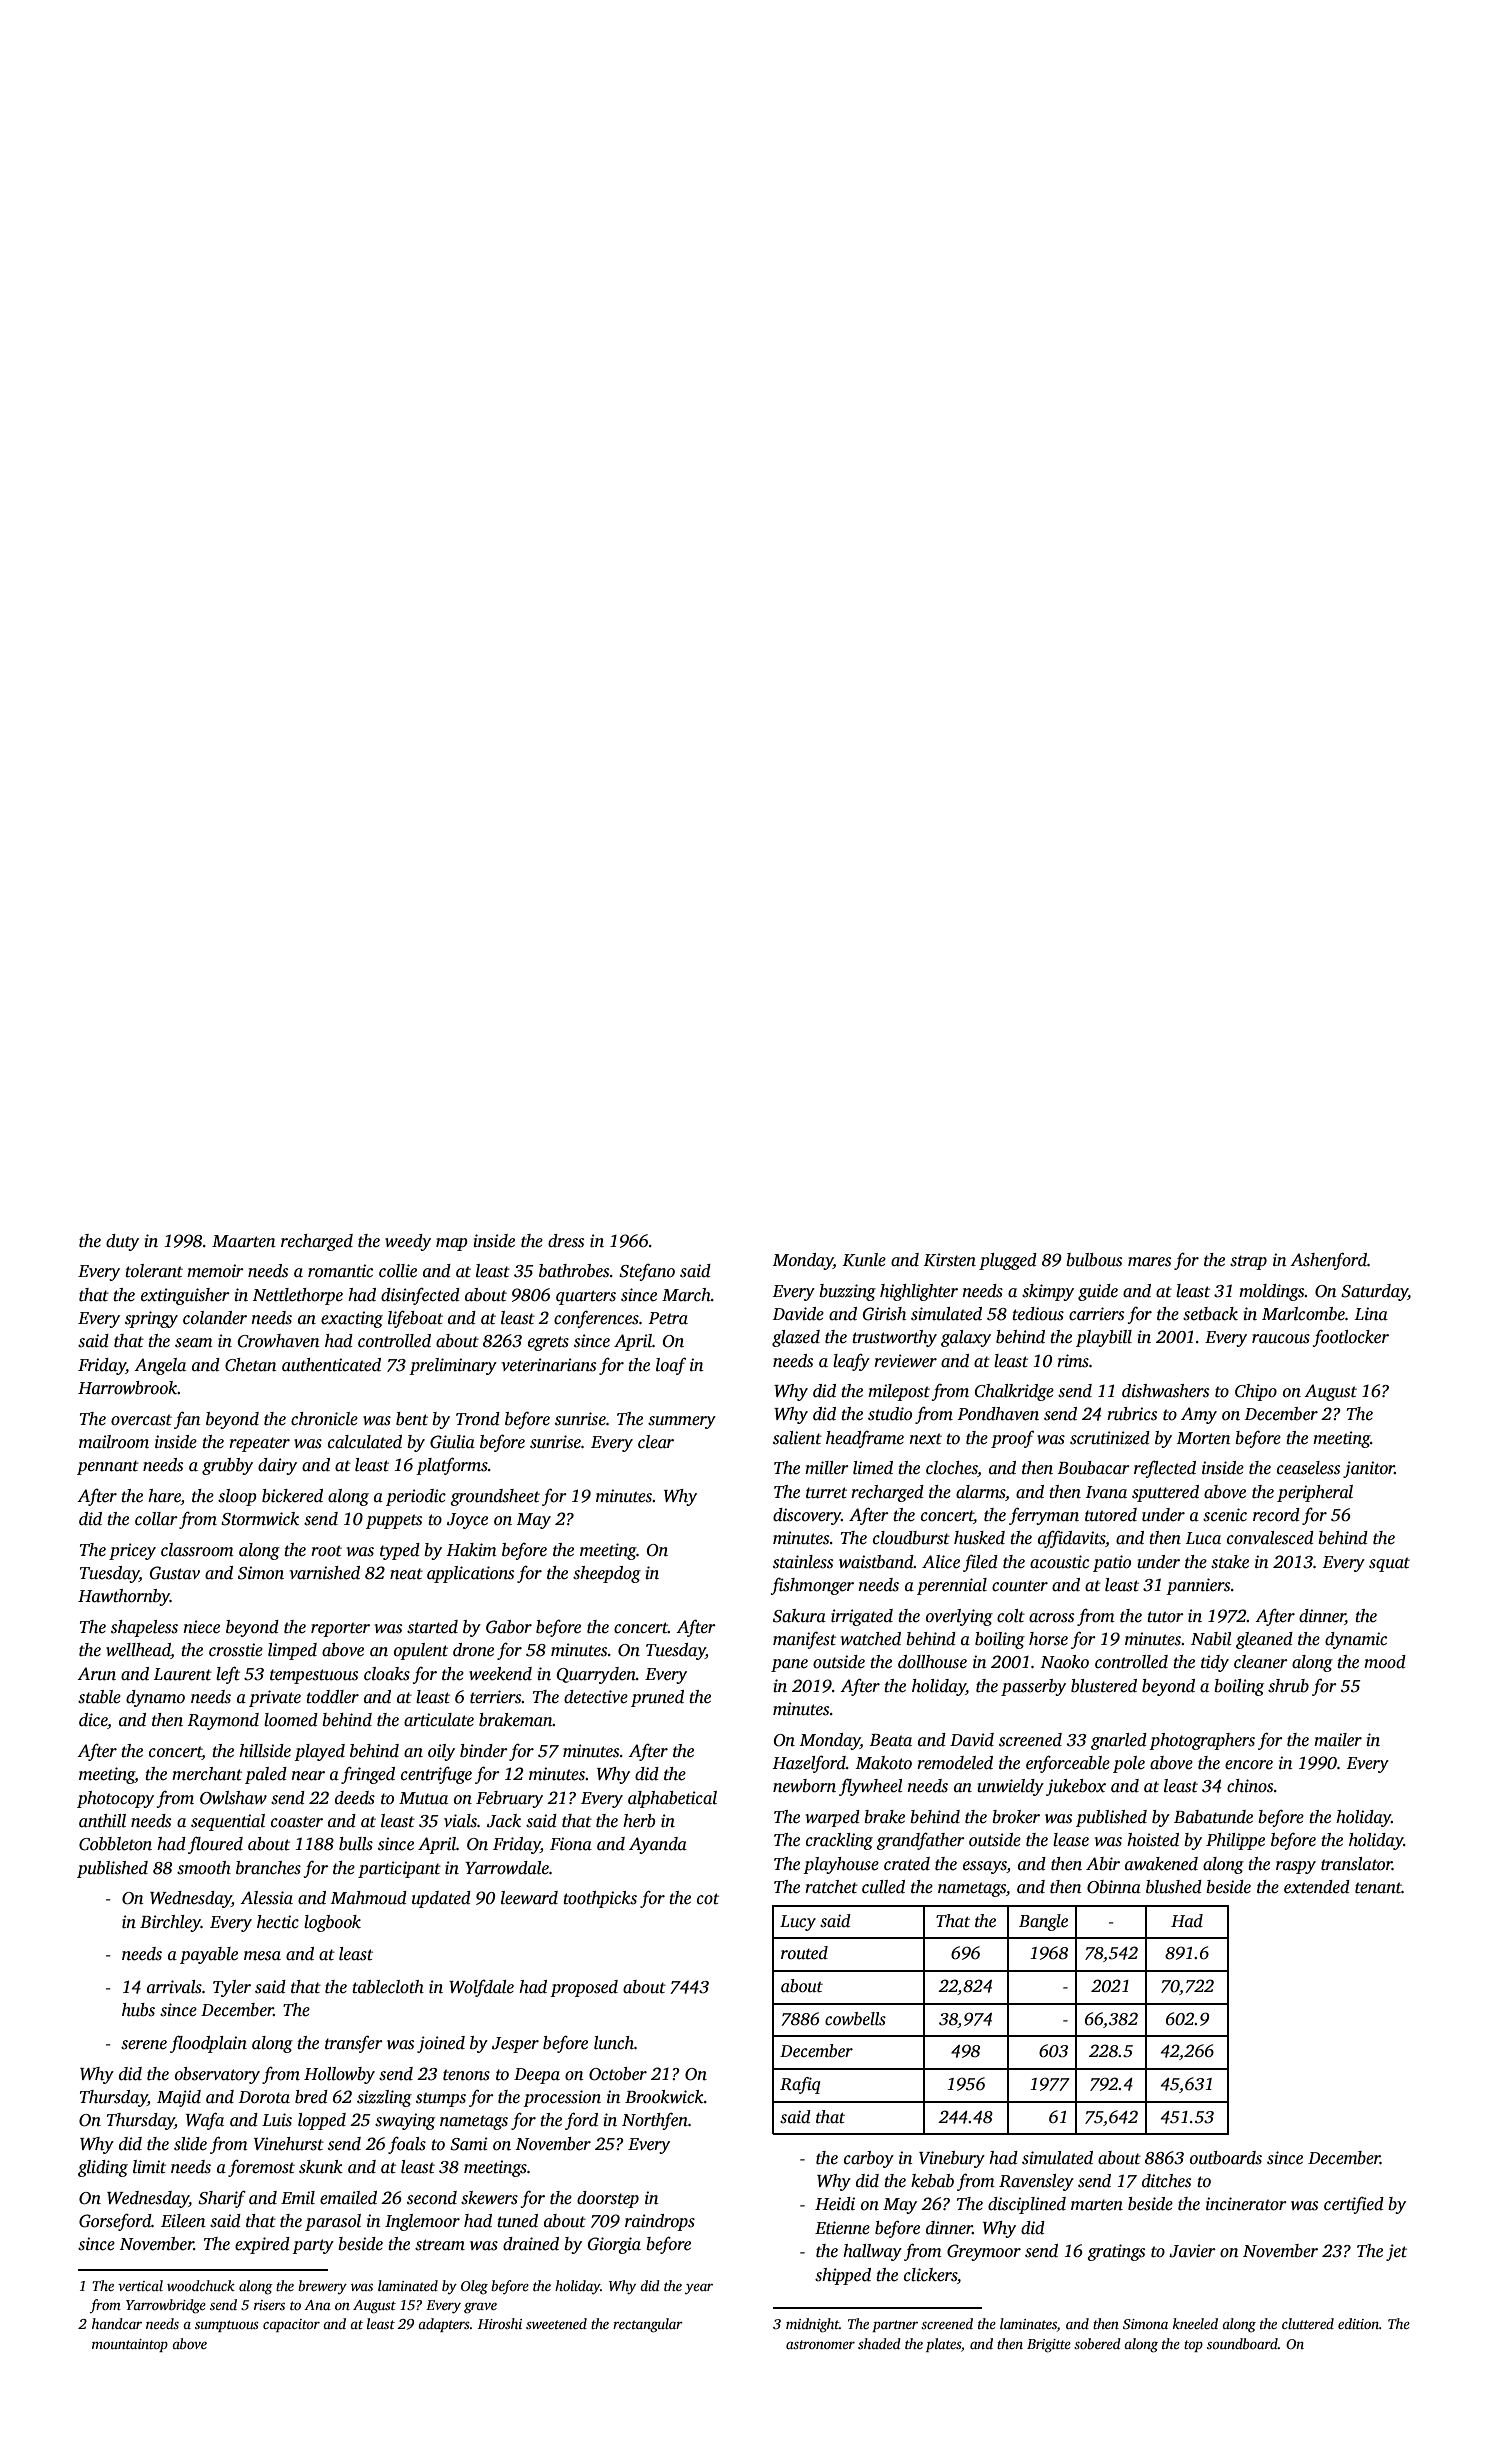 This image has width=1496, height=2464. What do you see at coordinates (826, 1493) in the image?
I see `turret` at bounding box center [826, 1493].
